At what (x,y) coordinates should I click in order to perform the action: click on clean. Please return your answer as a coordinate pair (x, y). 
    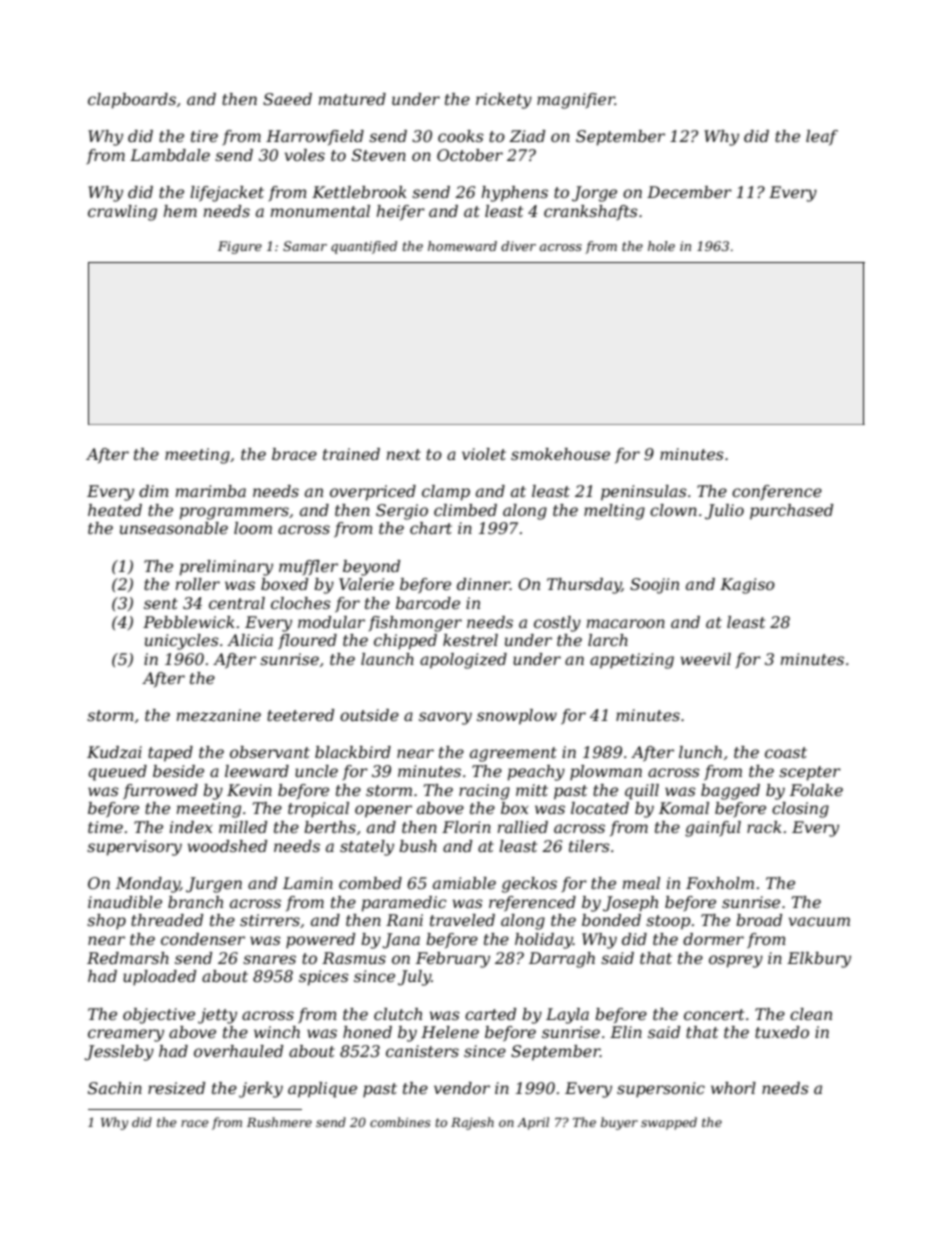
    Looking at the image, I should click on (811, 1014).
